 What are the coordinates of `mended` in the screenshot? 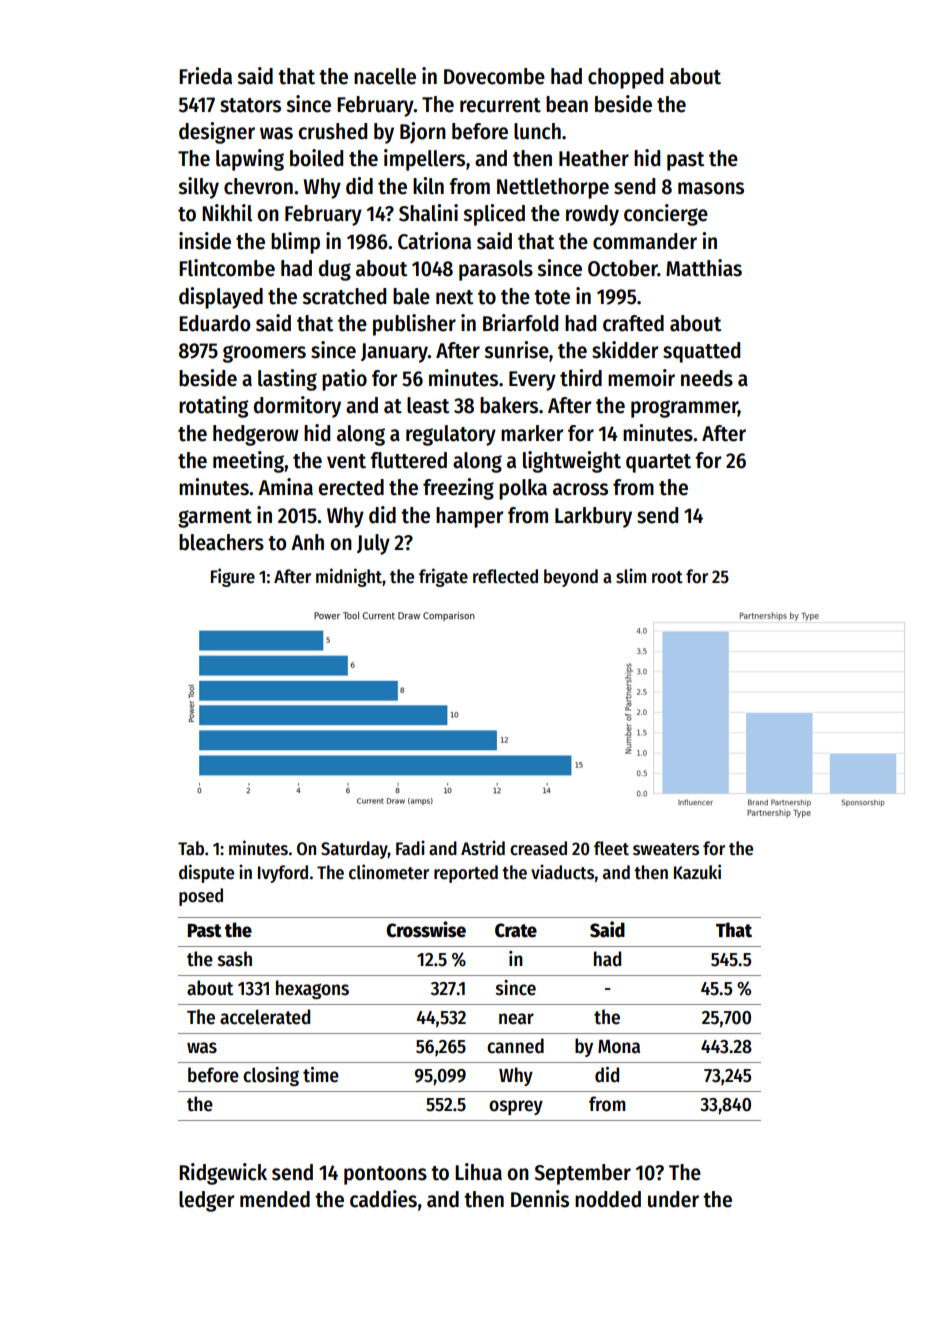 It's located at (275, 1199).
